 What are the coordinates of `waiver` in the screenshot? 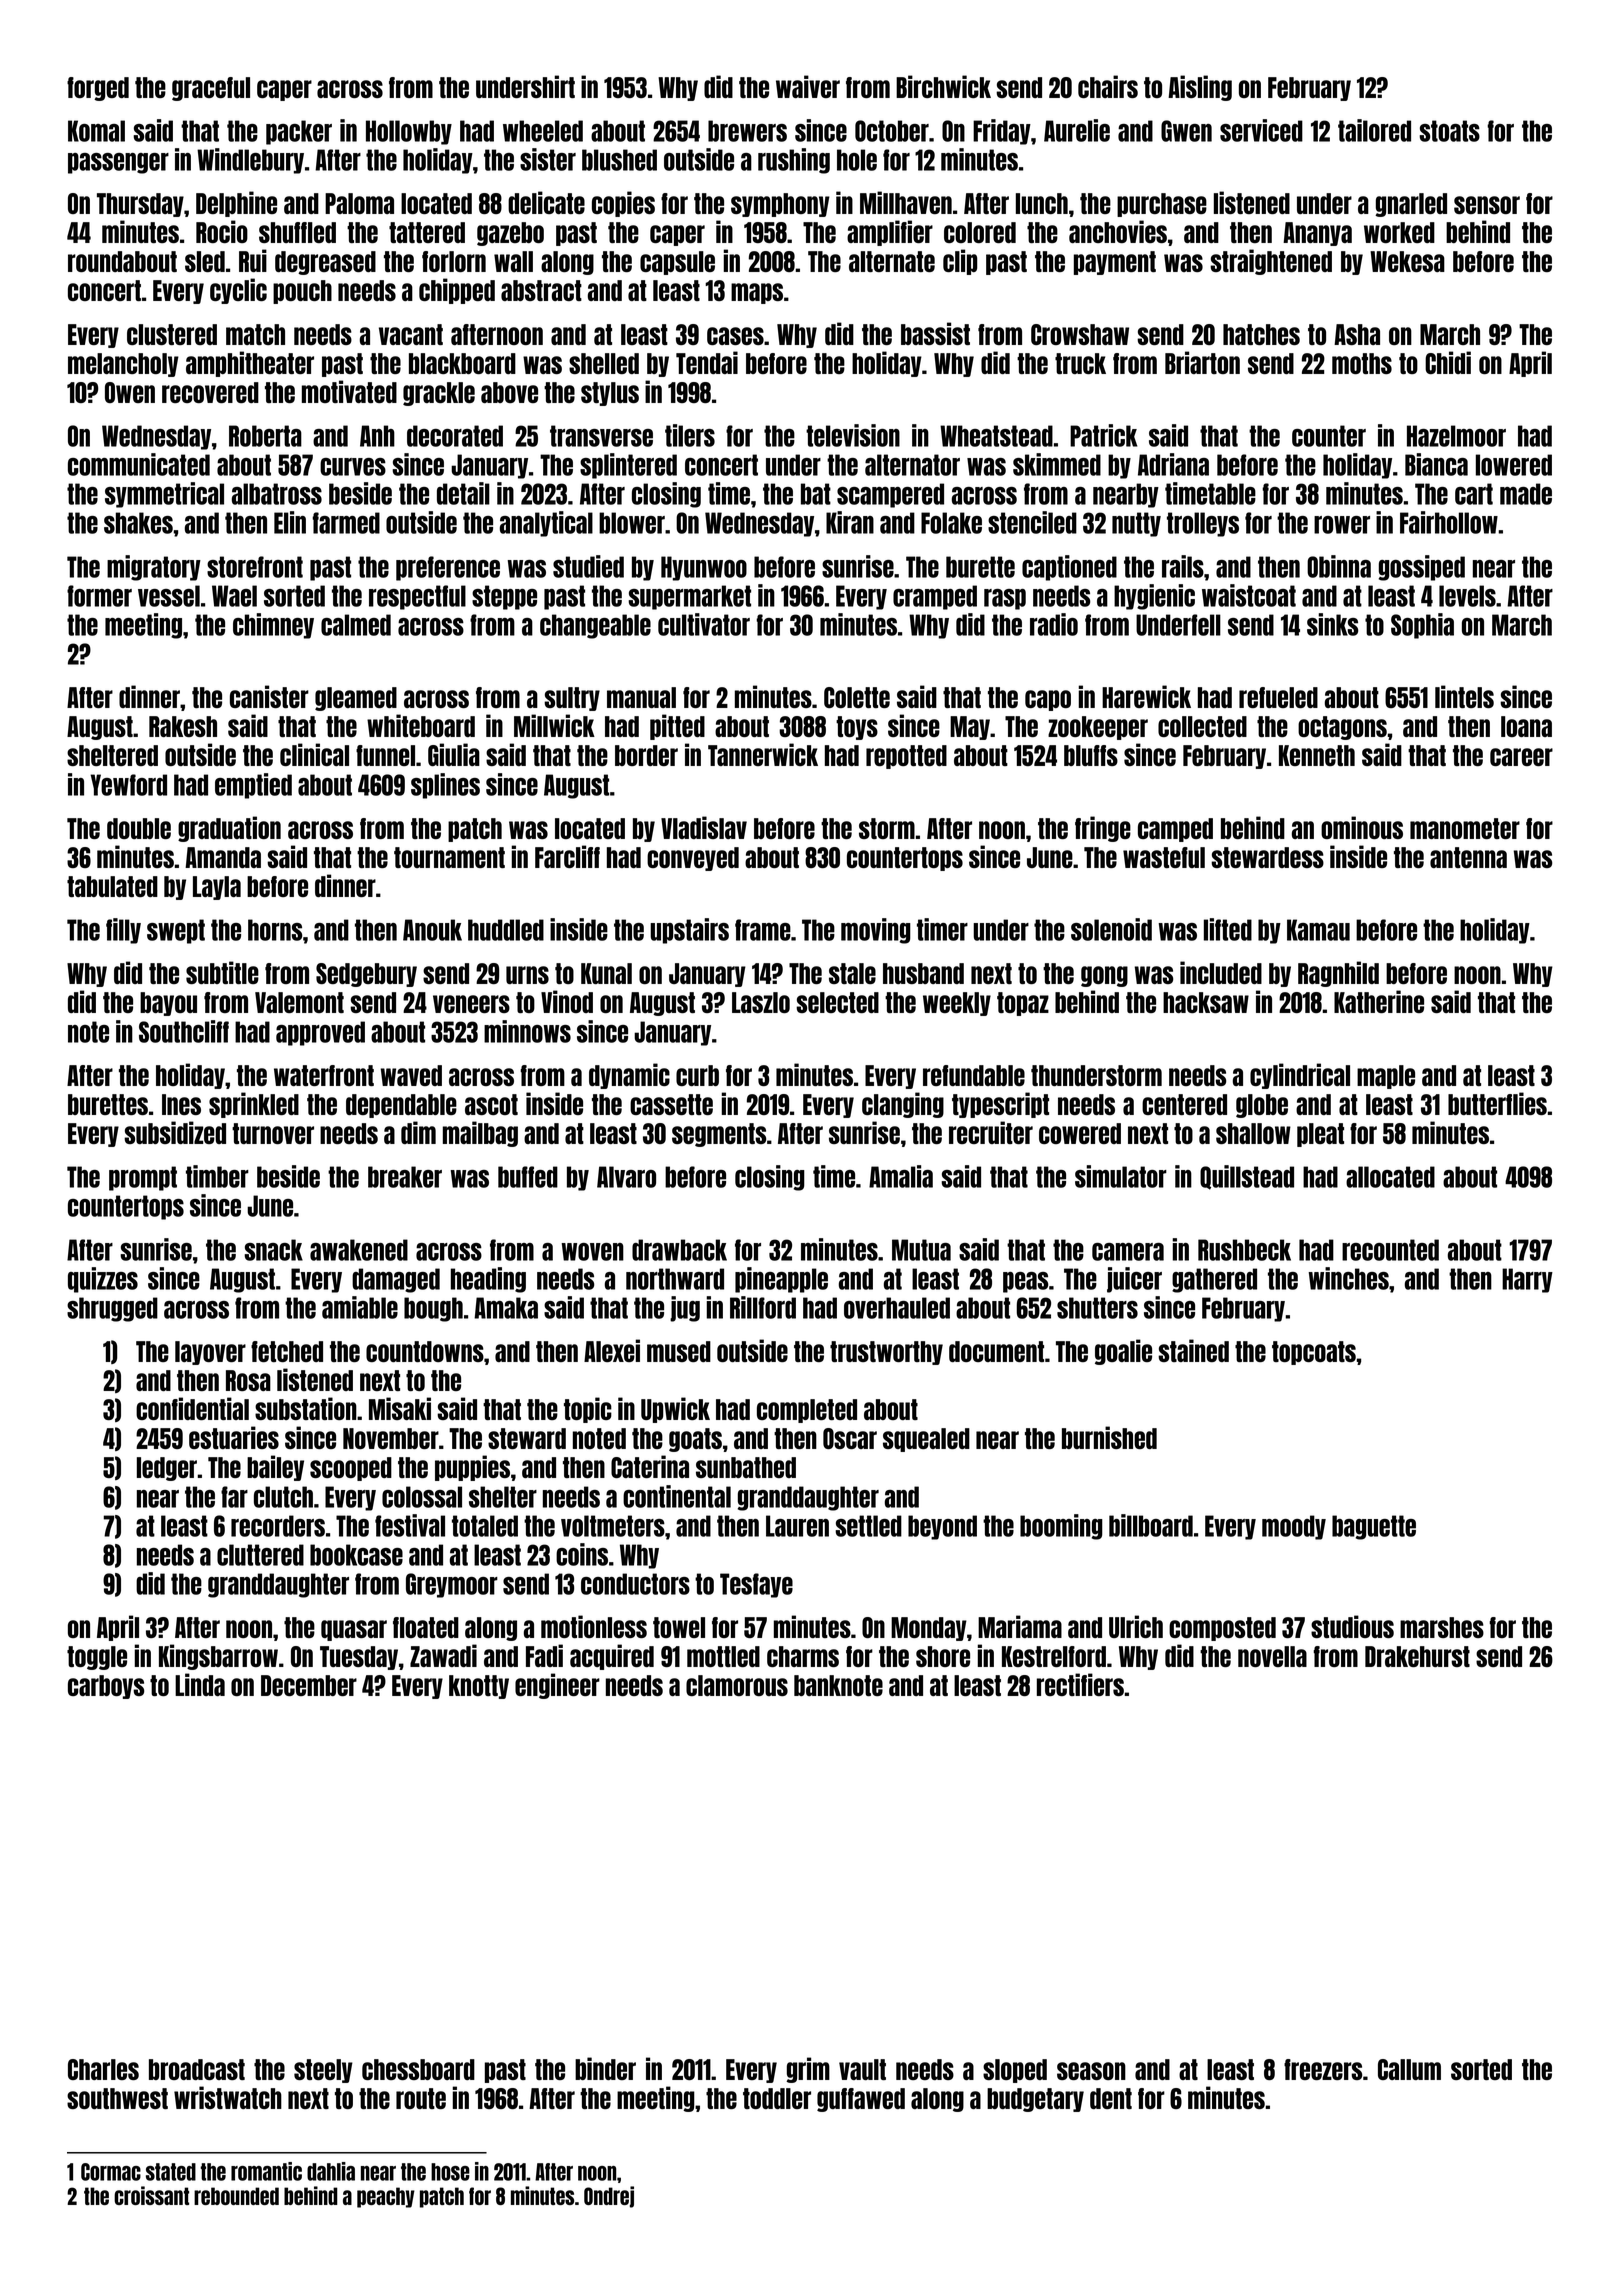 It's located at (808, 86).
